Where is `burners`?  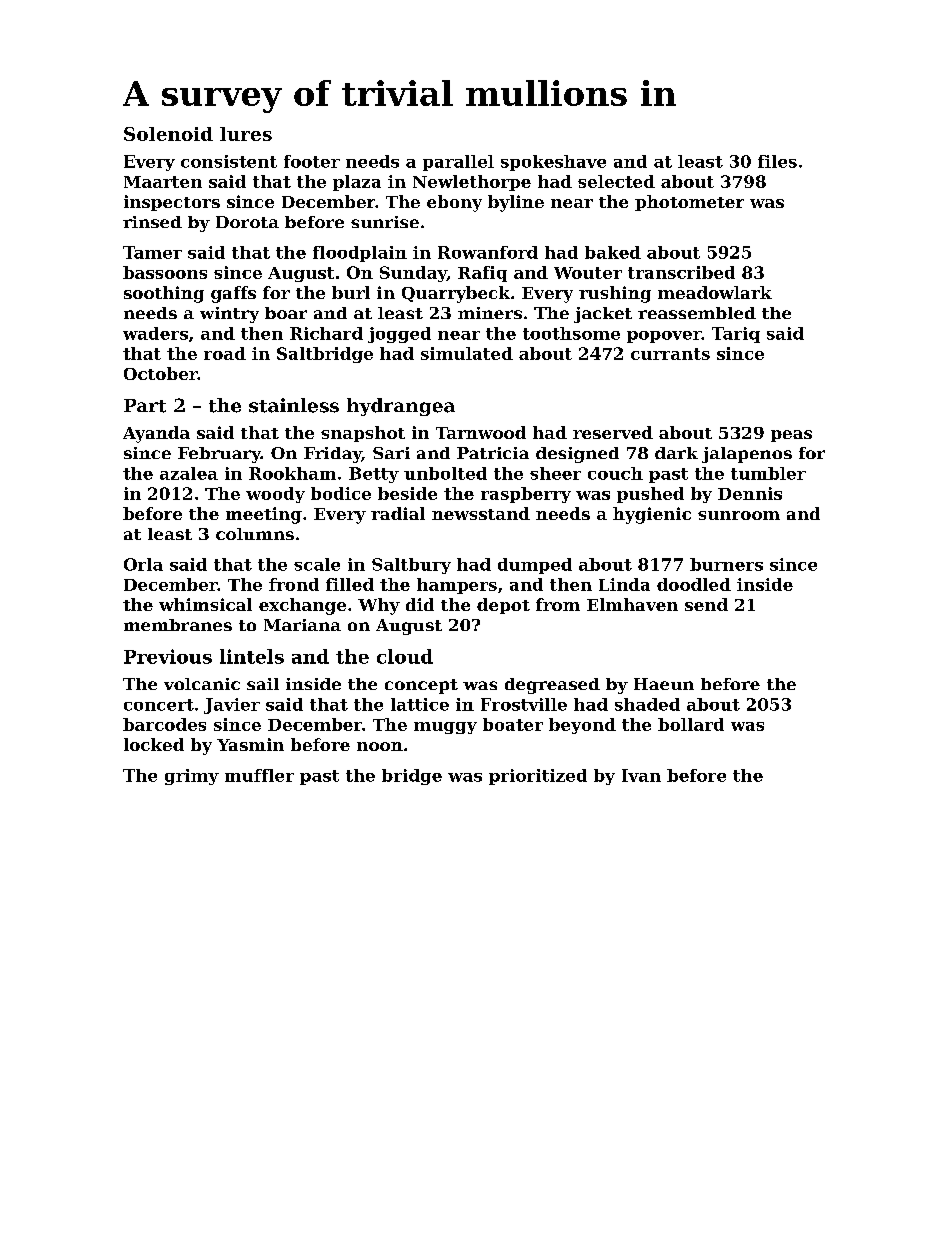
burners is located at coordinates (726, 564).
